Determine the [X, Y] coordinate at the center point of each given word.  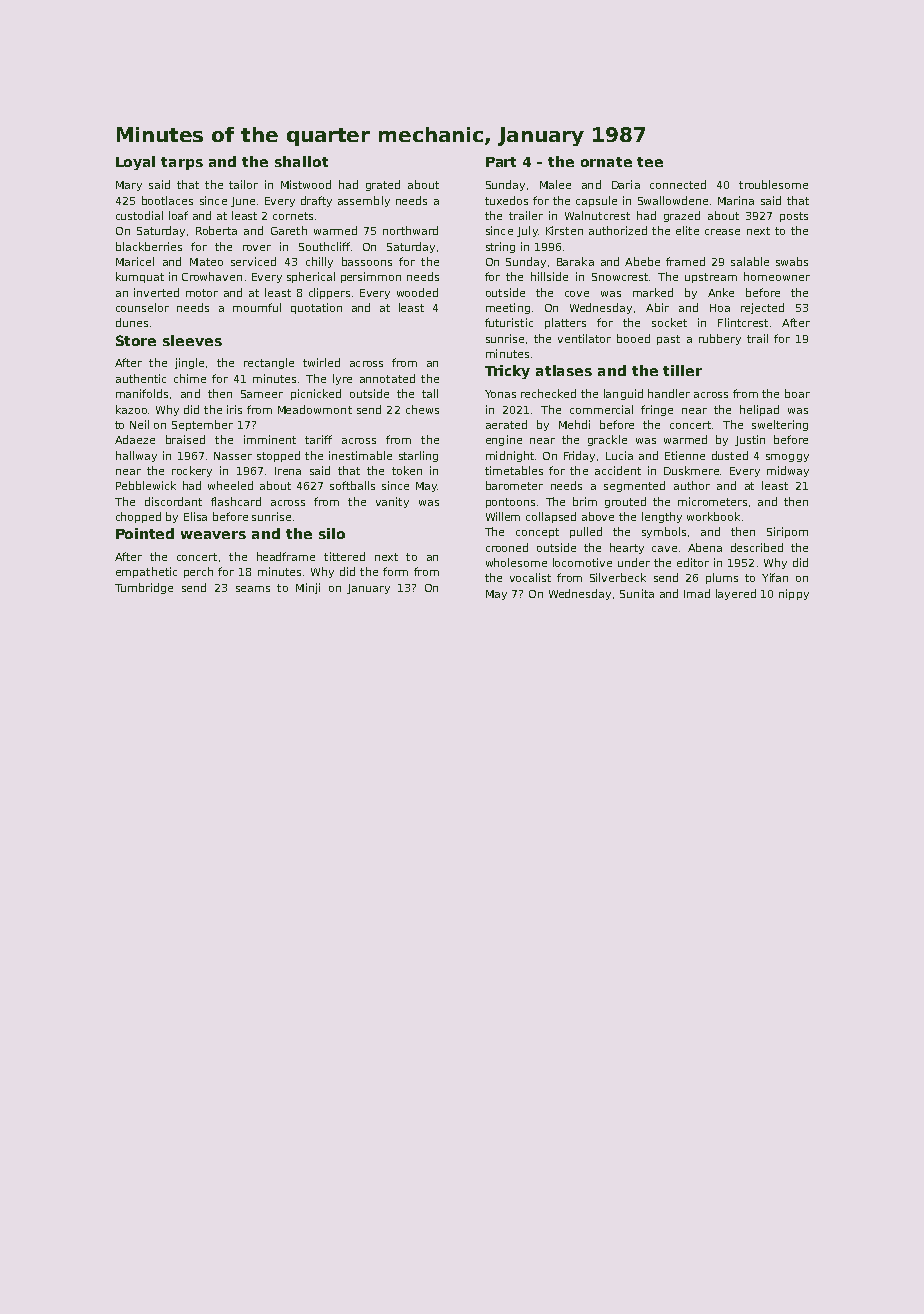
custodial [139, 215]
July [527, 231]
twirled [321, 362]
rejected [762, 308]
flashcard [236, 501]
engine [504, 440]
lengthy [662, 517]
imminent [270, 439]
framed [685, 261]
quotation [316, 308]
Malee [555, 184]
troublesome [773, 184]
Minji [308, 588]
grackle [607, 440]
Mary [129, 186]
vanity [392, 502]
